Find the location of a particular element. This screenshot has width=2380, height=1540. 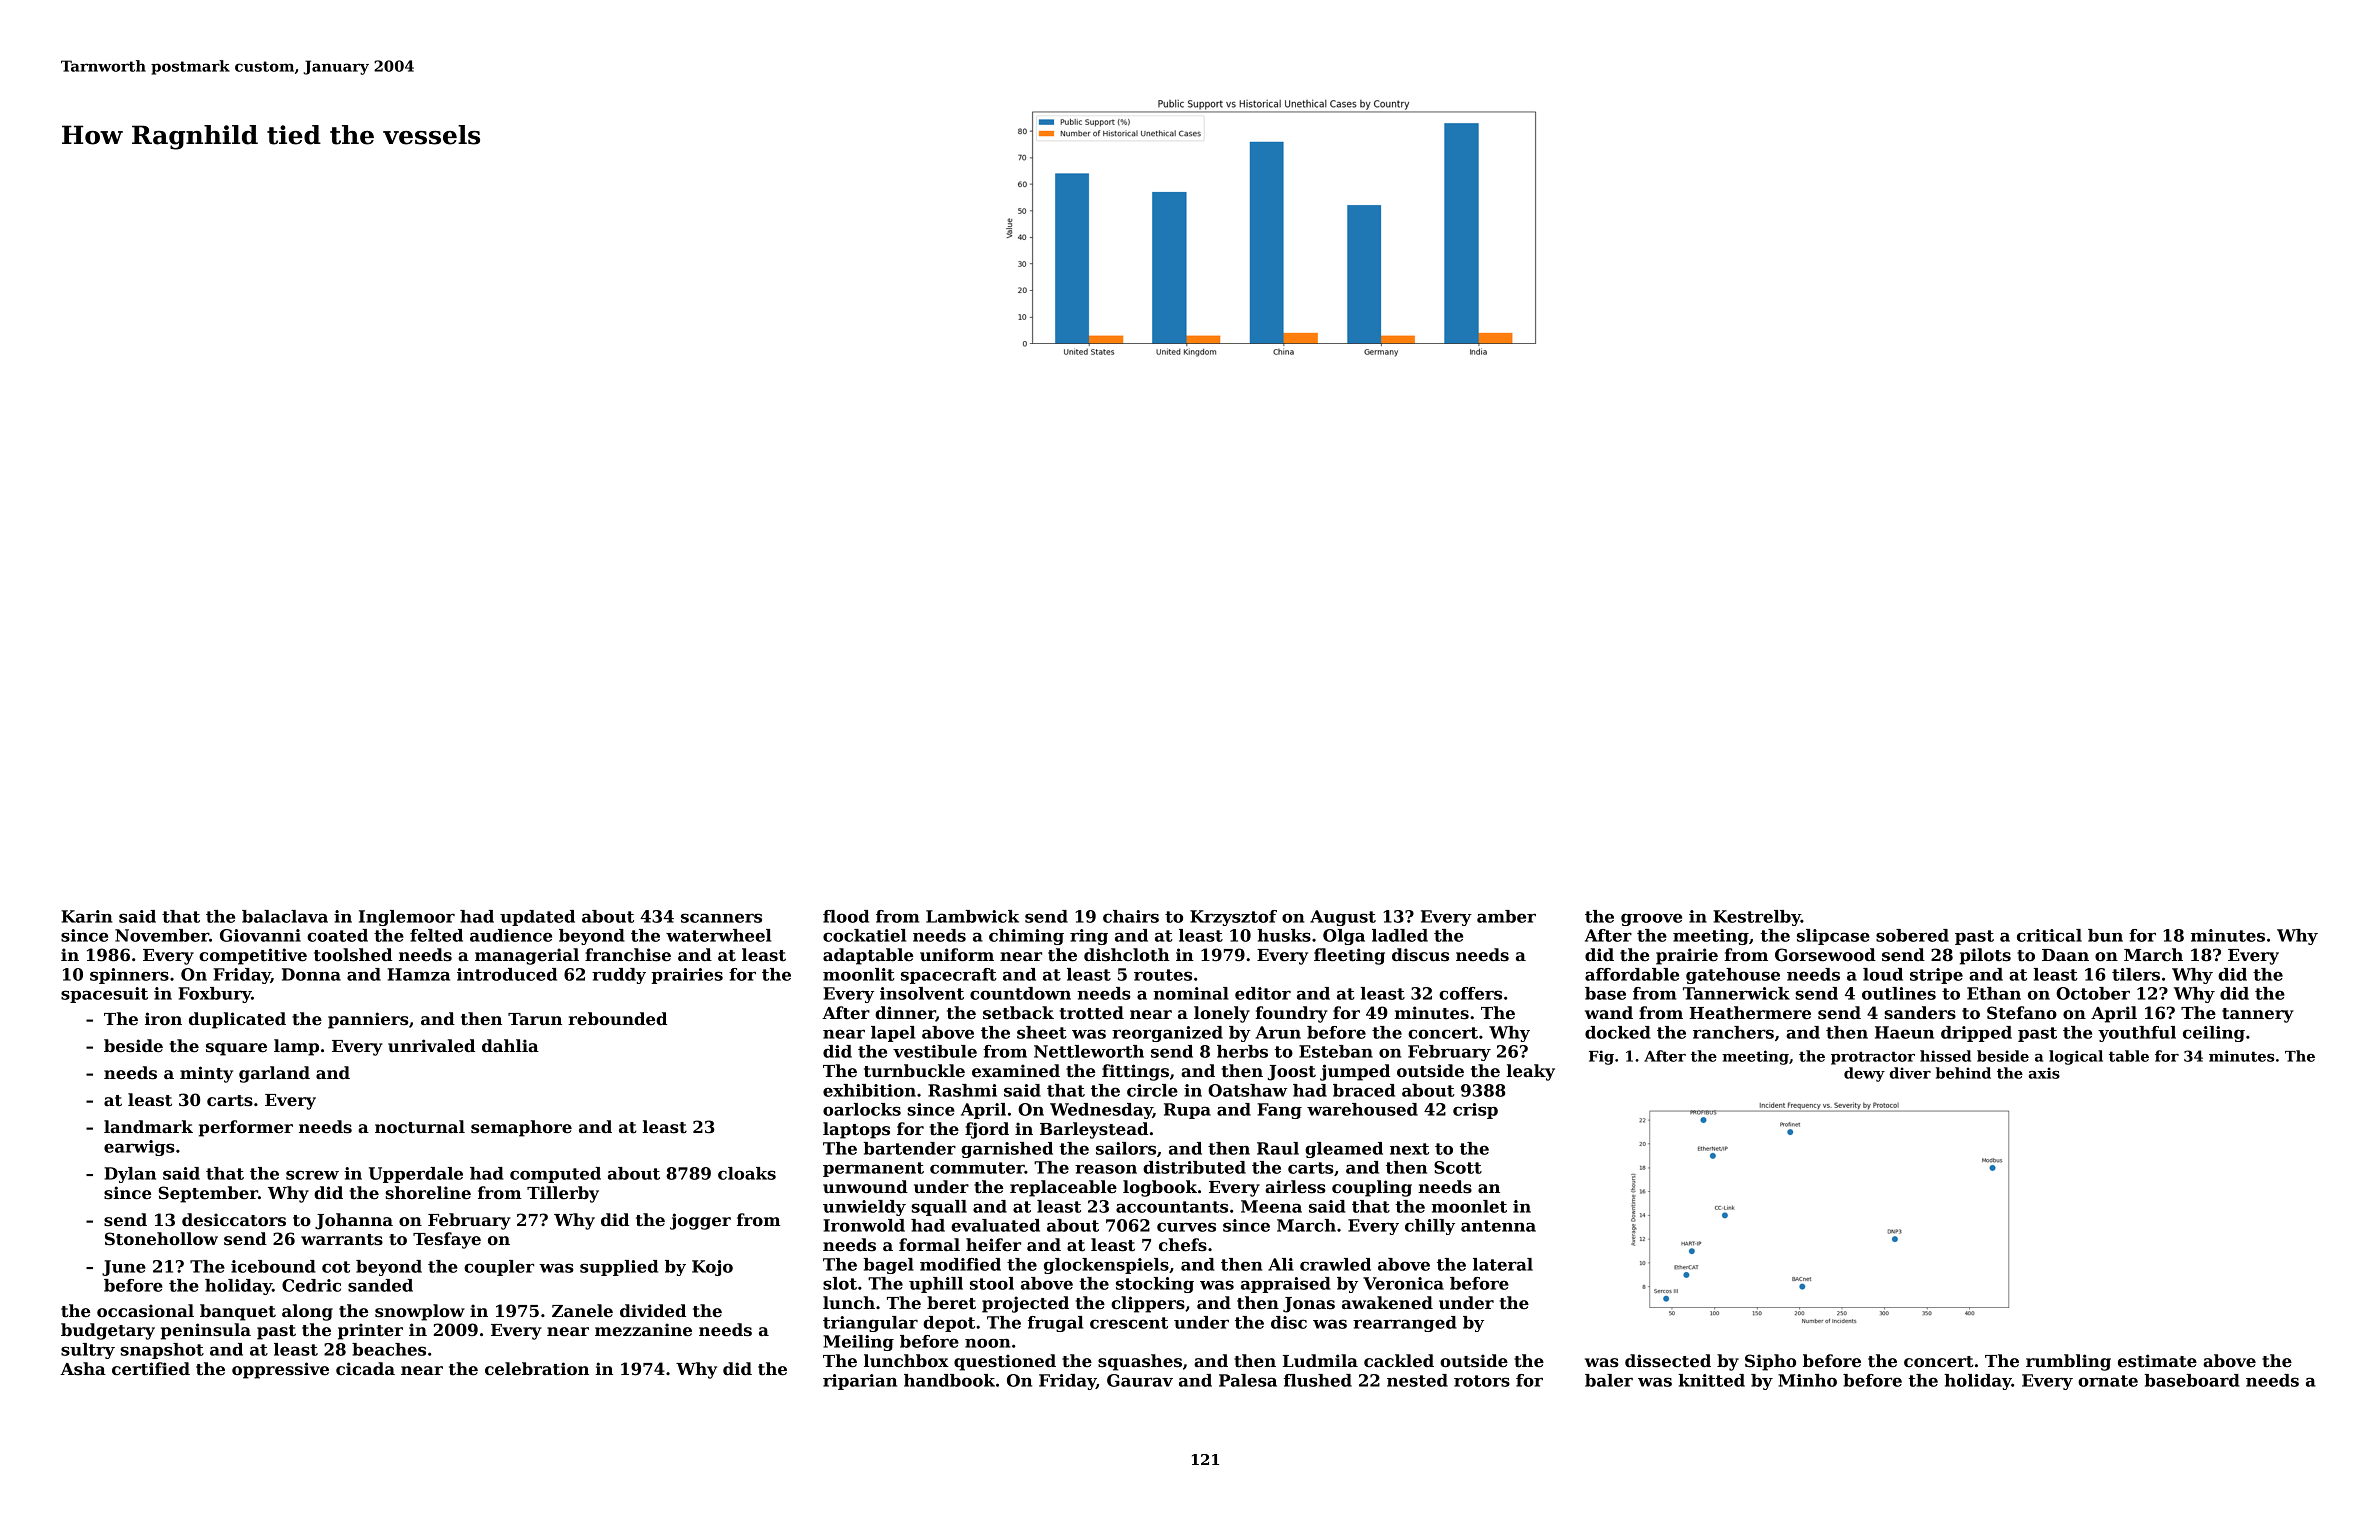

knitted is located at coordinates (1711, 1380).
